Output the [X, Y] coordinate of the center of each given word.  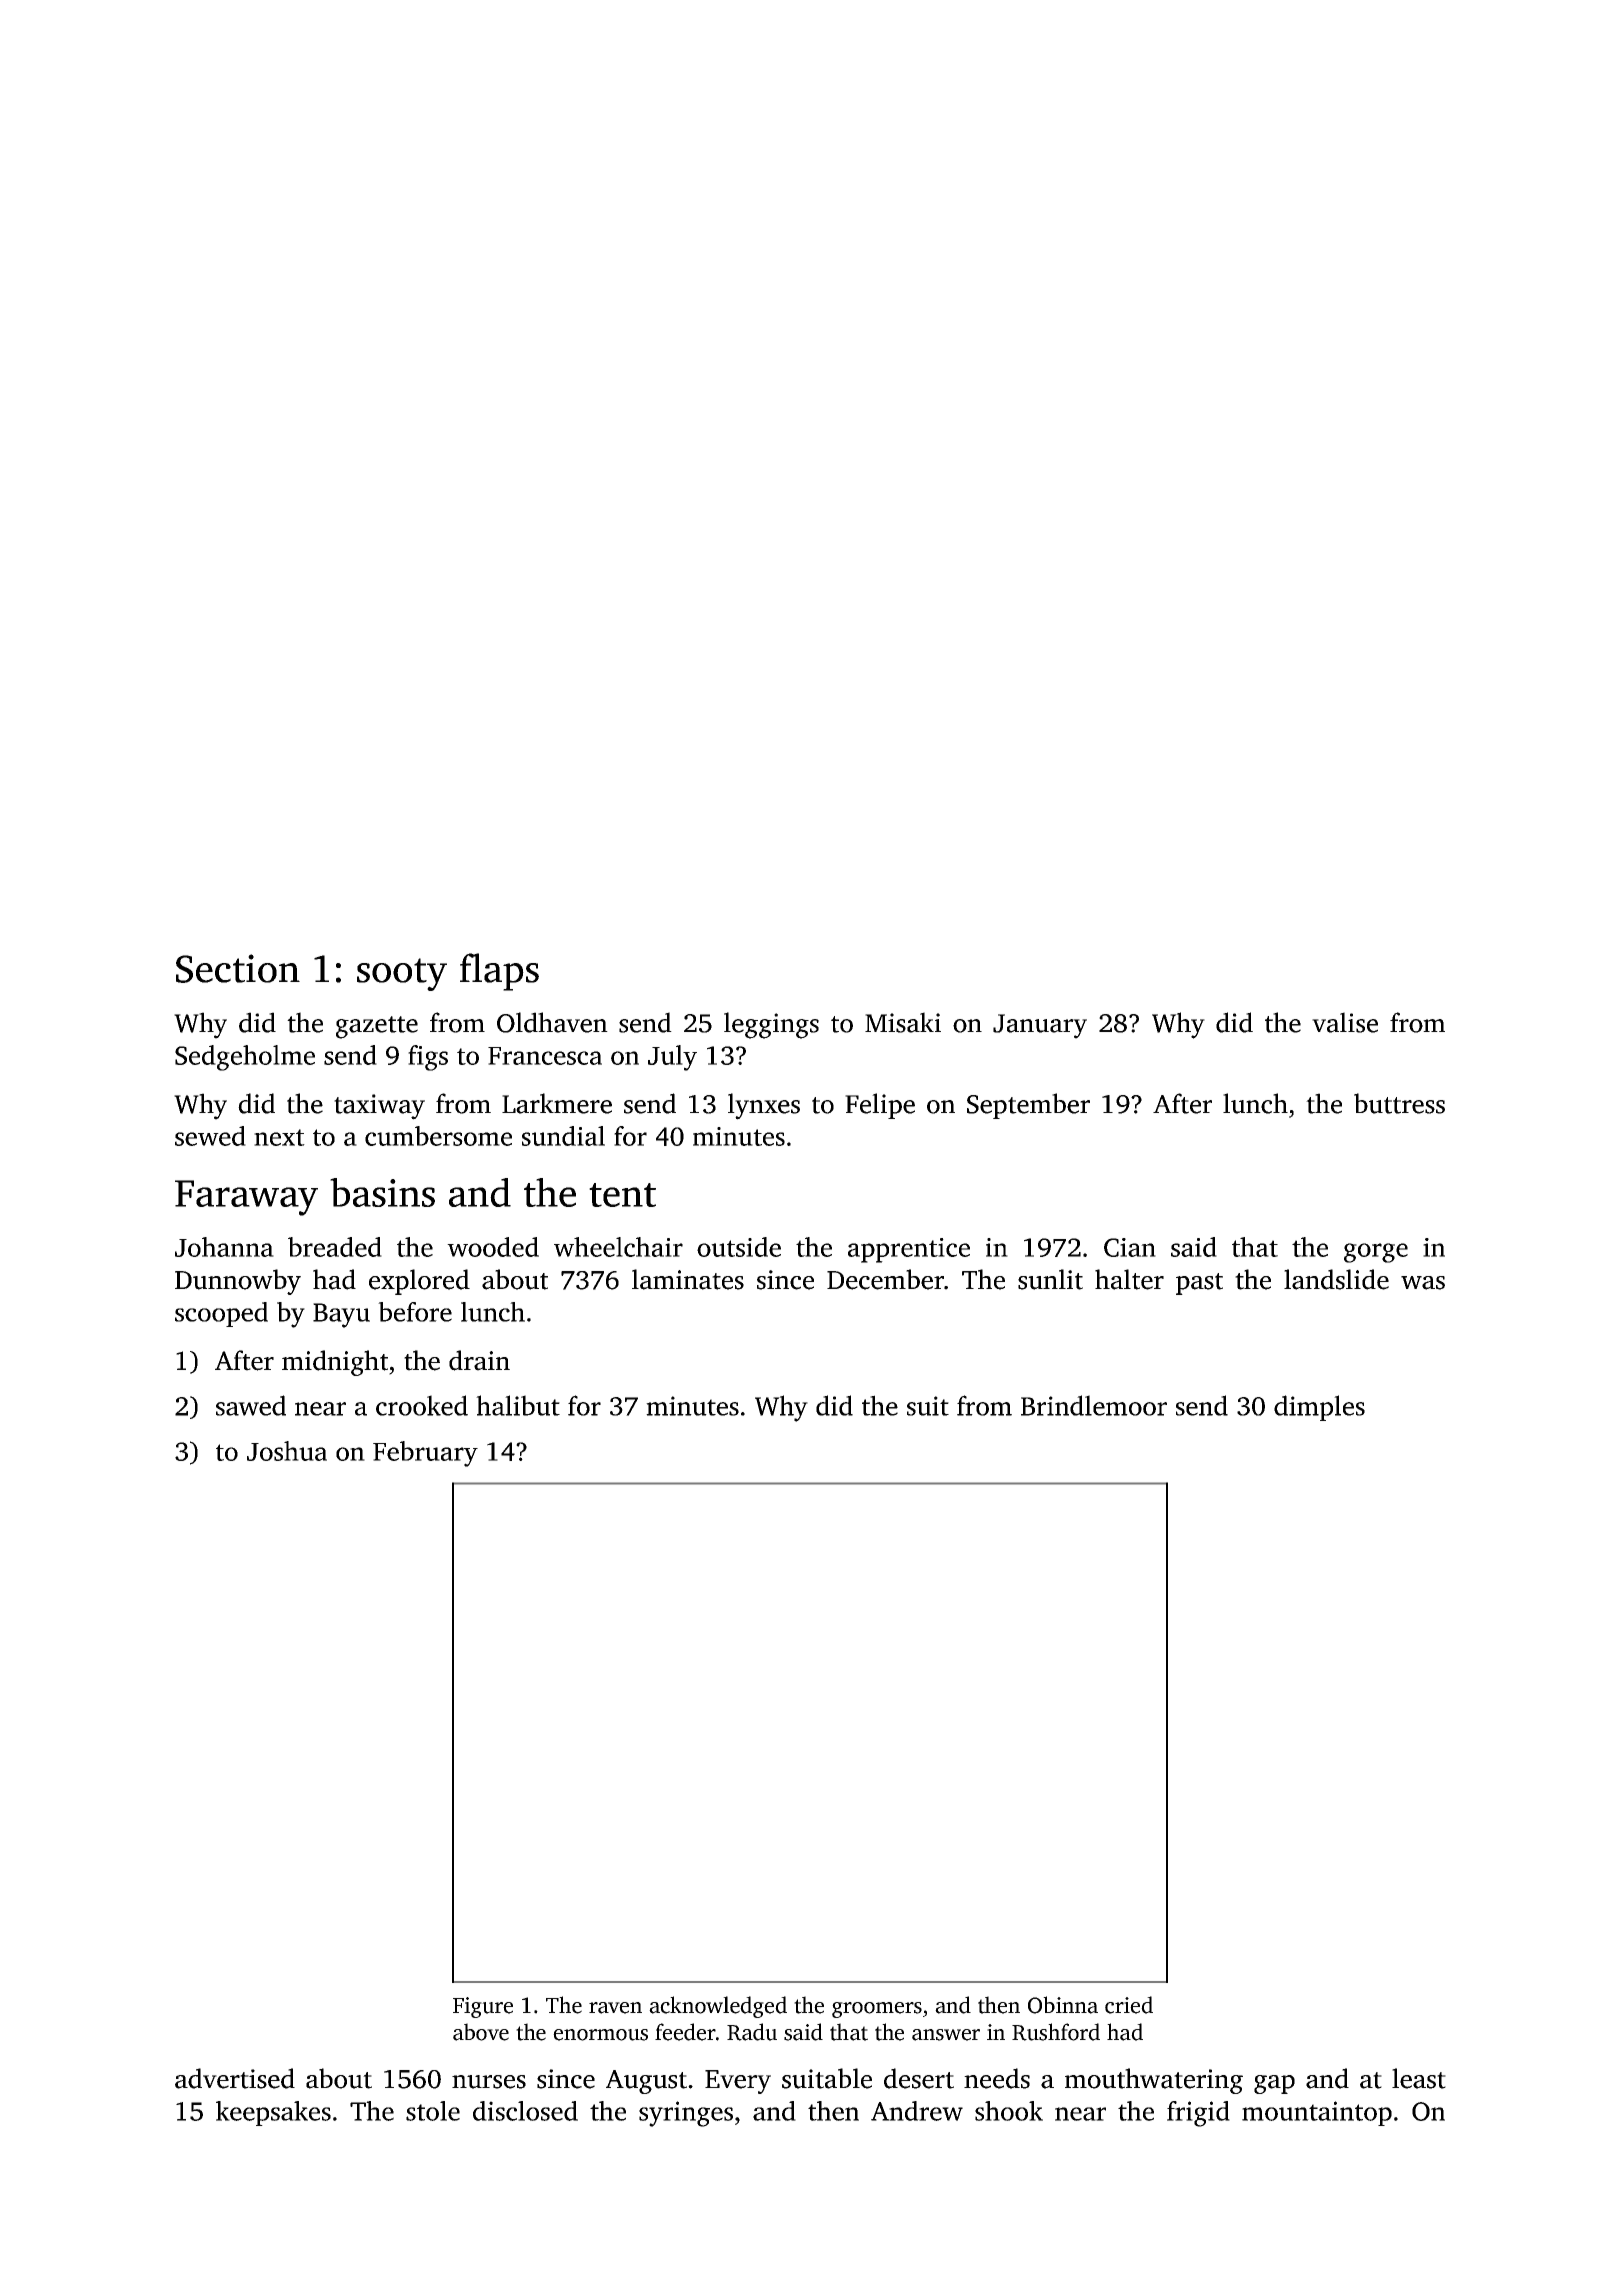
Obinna [1063, 2005]
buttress [1399, 1103]
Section [238, 968]
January [1040, 1026]
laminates [688, 1279]
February [425, 1454]
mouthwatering [1154, 2081]
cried [1129, 2005]
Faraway [246, 1198]
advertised [235, 2078]
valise [1345, 1022]
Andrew [917, 2111]
